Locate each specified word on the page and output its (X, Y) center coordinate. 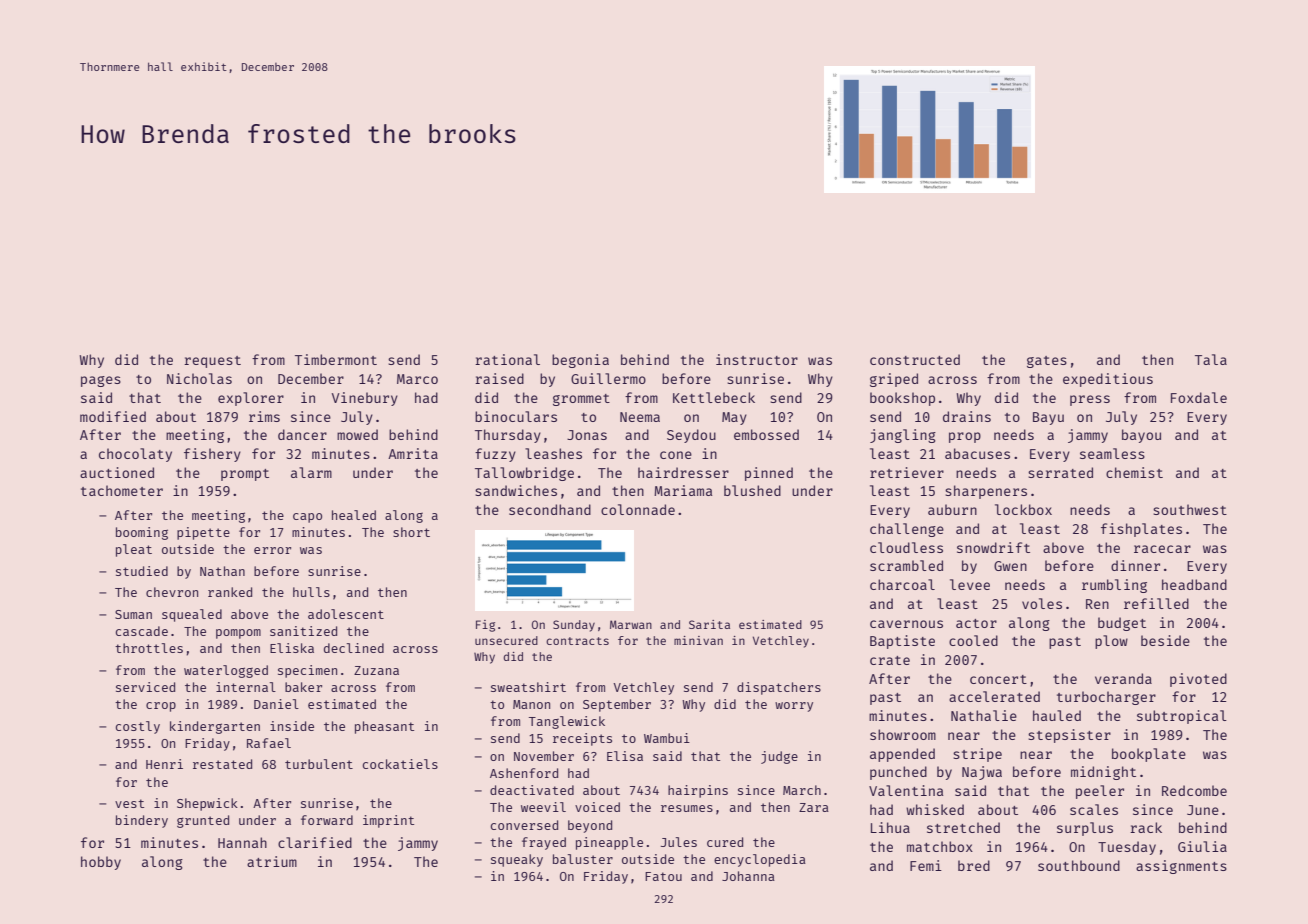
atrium (272, 861)
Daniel (276, 704)
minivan (698, 640)
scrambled (906, 565)
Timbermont (336, 359)
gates (1047, 362)
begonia (580, 361)
